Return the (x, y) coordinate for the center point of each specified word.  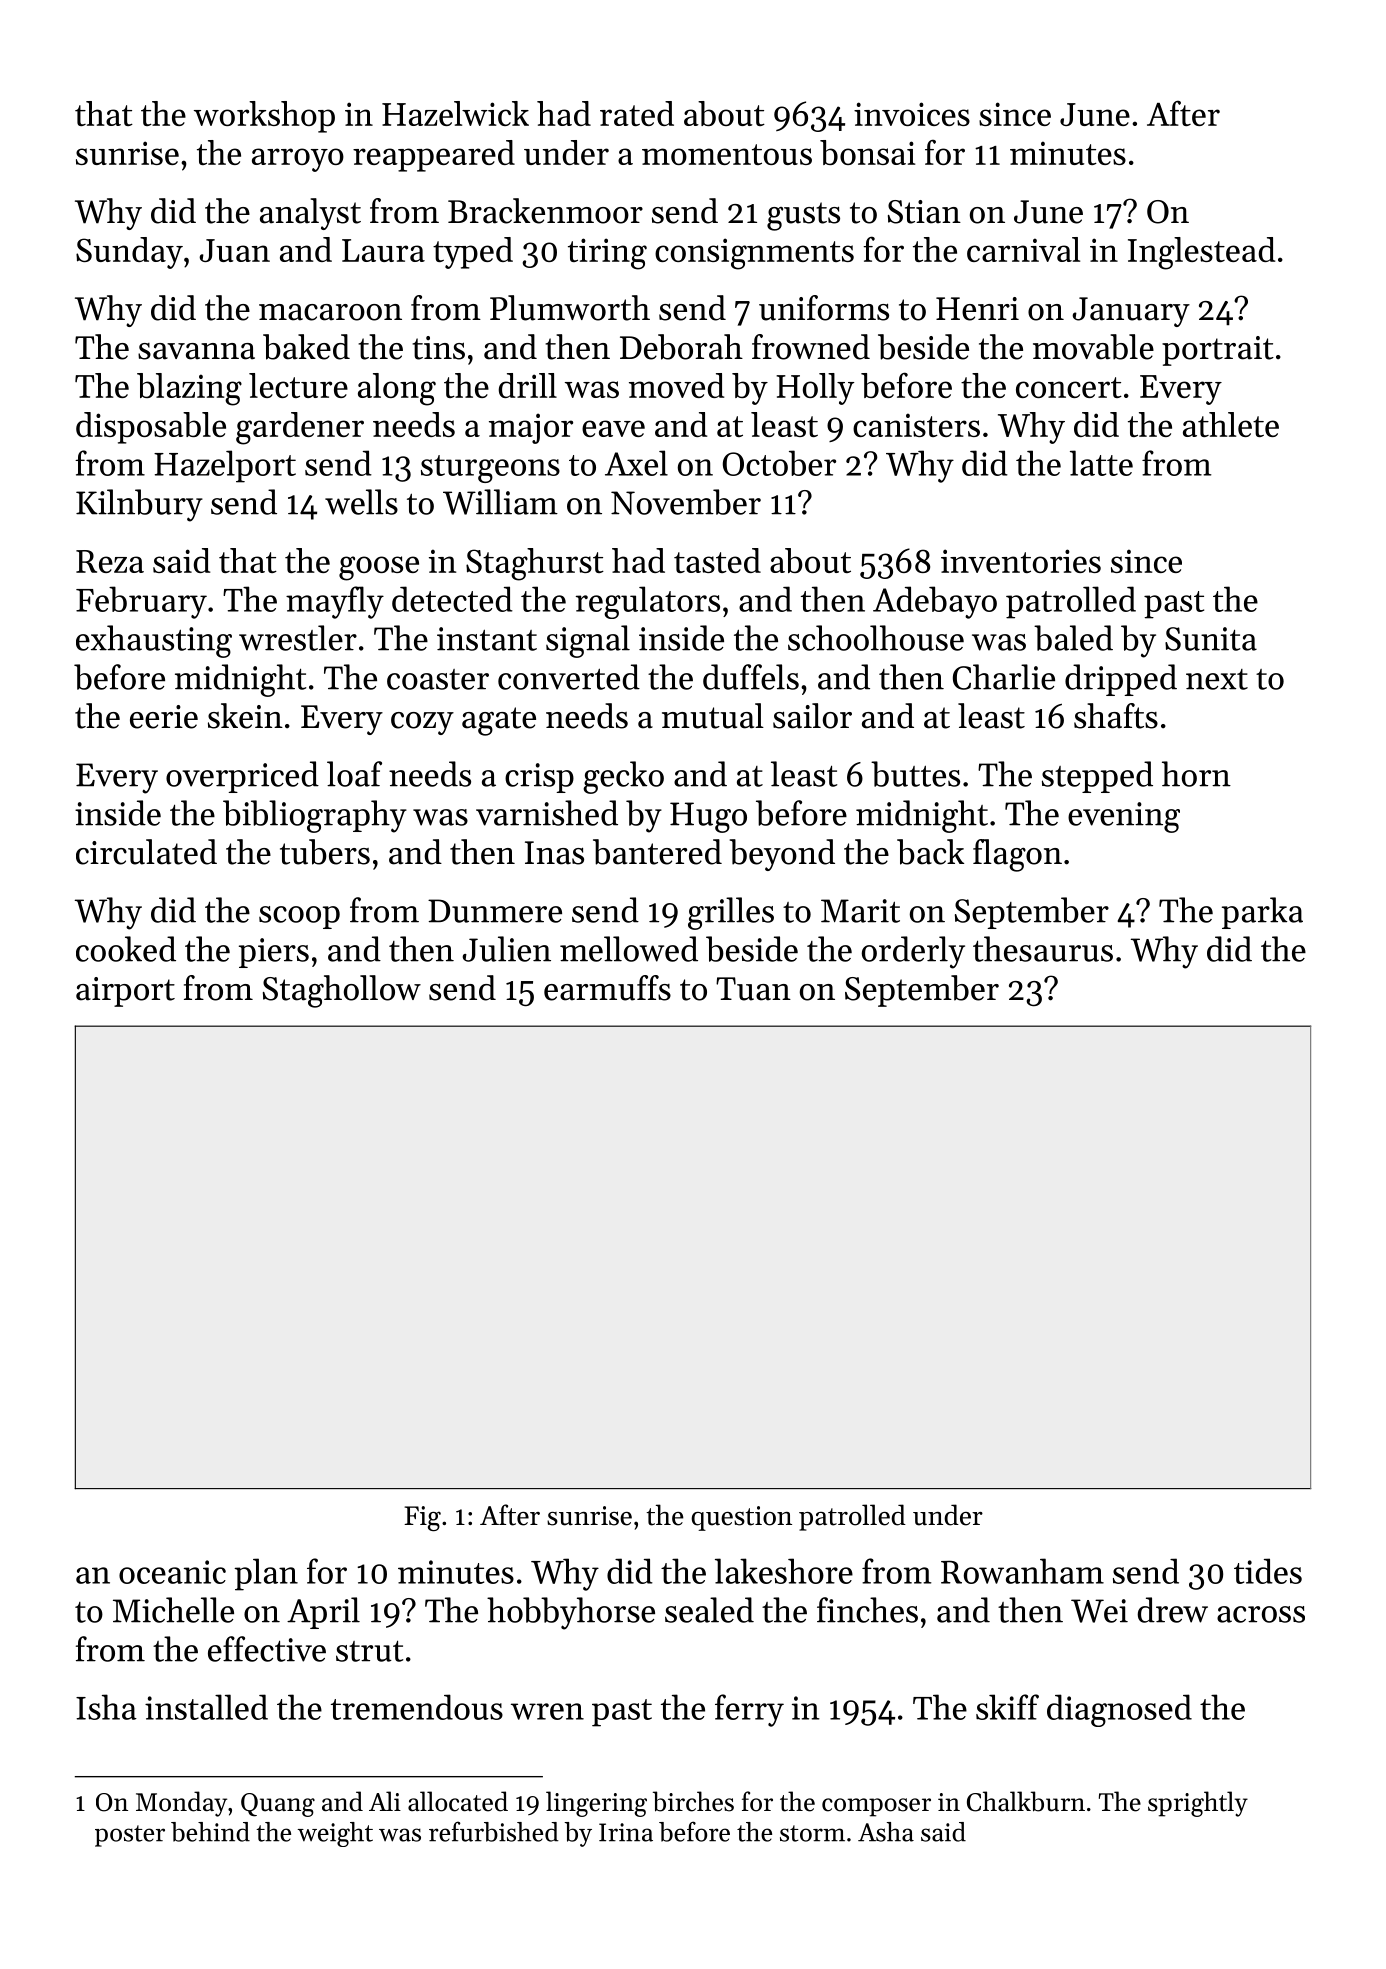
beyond (782, 855)
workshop (264, 117)
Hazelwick (455, 113)
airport (125, 992)
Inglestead (1201, 253)
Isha (106, 1707)
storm (812, 1833)
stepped (1097, 777)
